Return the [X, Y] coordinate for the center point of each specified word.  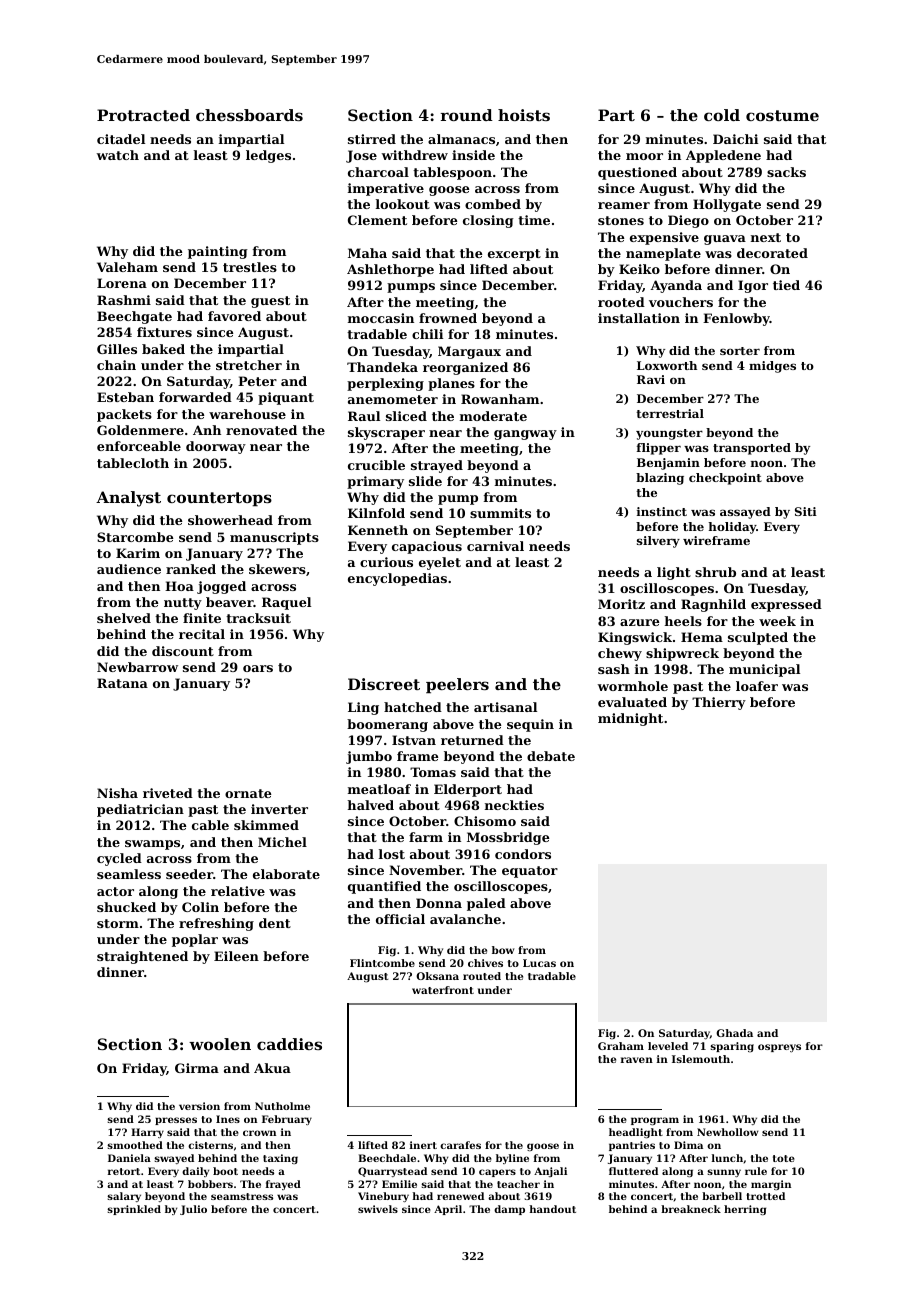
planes [451, 384]
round [467, 115]
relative [238, 891]
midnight [630, 719]
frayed [283, 1185]
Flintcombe [382, 963]
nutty [183, 604]
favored [234, 316]
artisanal [505, 707]
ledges [268, 156]
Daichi [735, 139]
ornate [248, 793]
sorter [740, 351]
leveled [668, 1046]
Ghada [734, 1033]
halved [370, 805]
